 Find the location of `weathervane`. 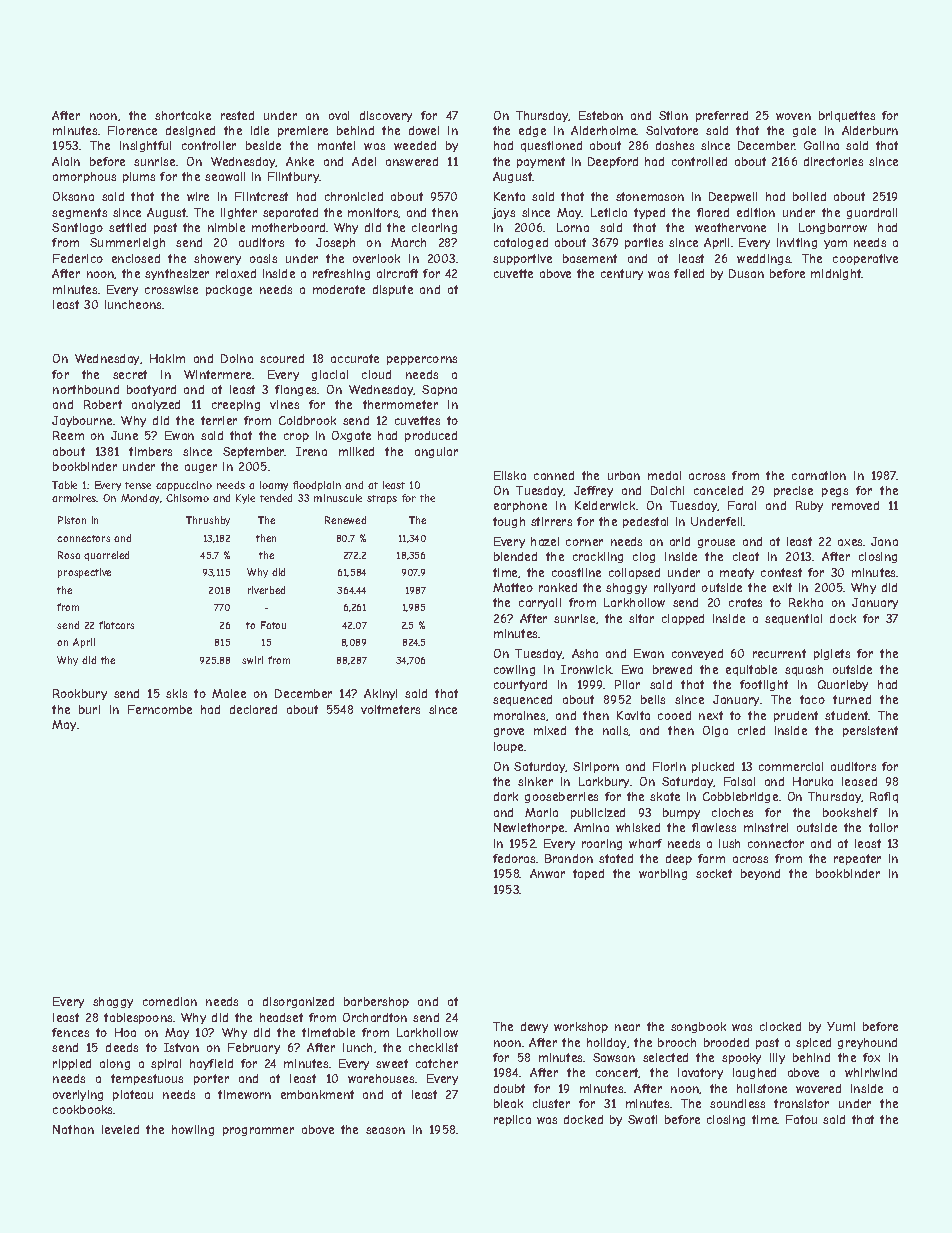

weathervane is located at coordinates (730, 227).
